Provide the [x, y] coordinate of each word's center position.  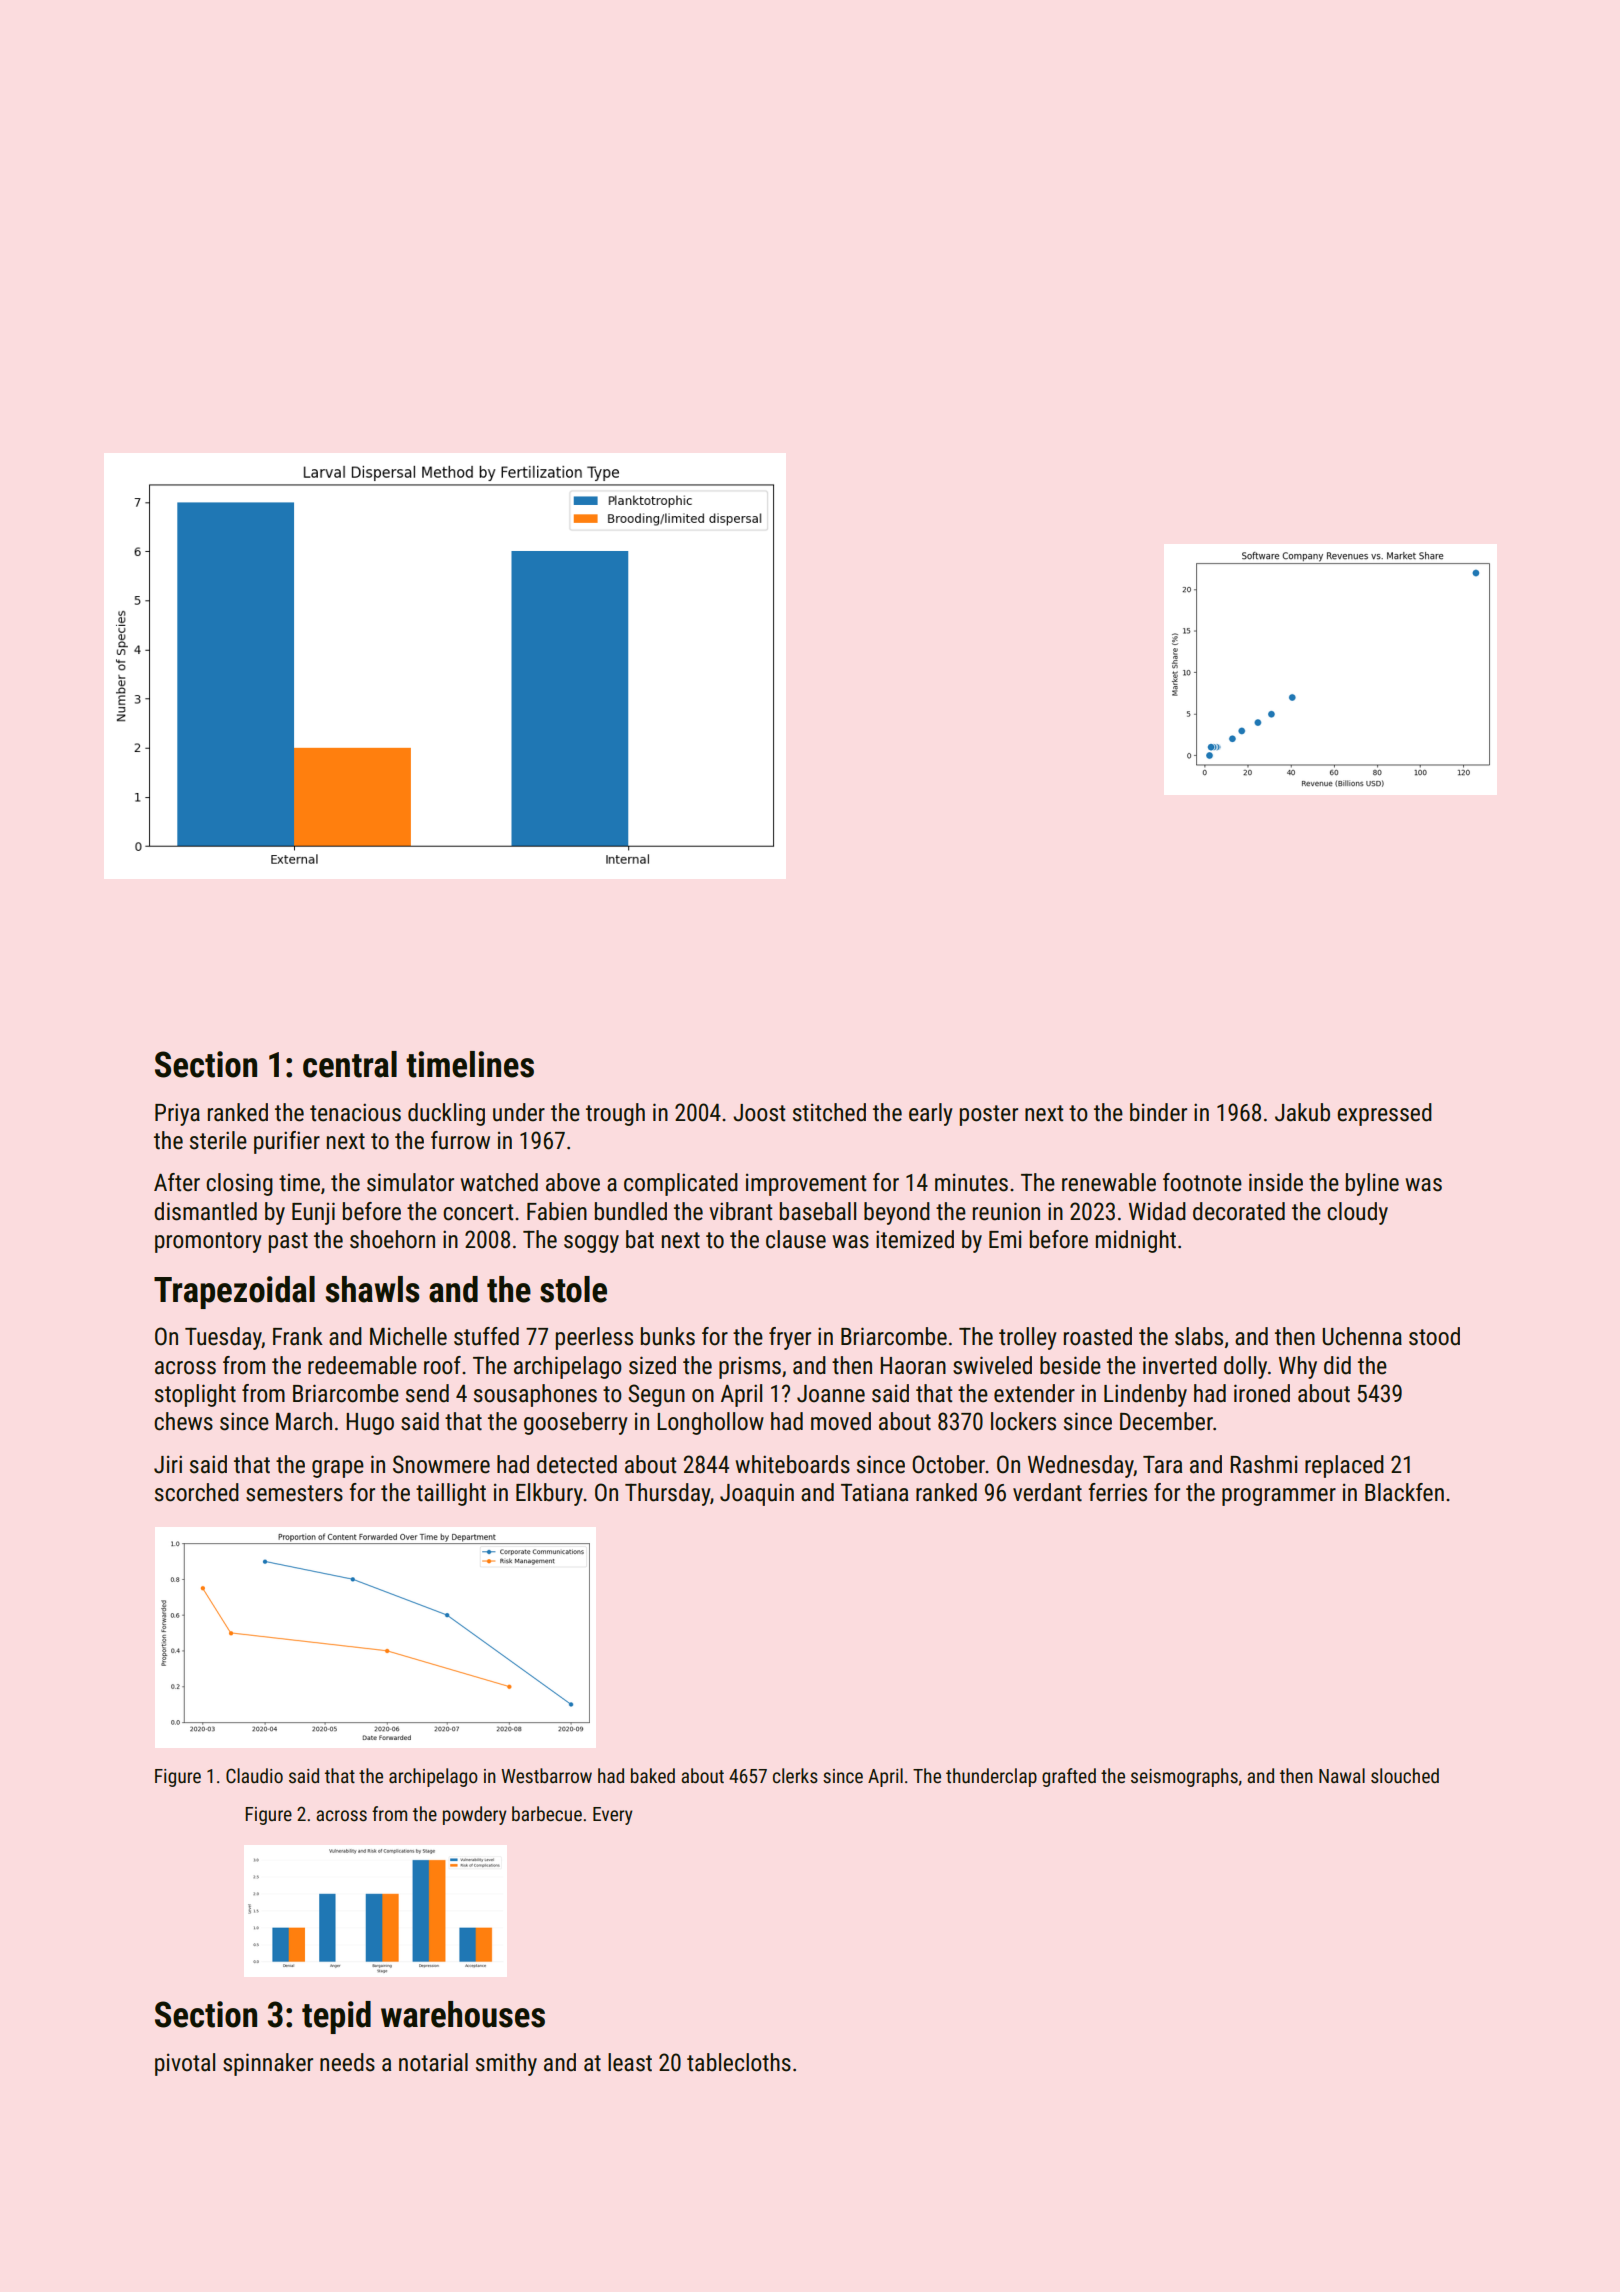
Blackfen [1404, 1492]
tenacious [355, 1112]
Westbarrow [546, 1775]
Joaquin [757, 1494]
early [931, 1114]
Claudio [254, 1775]
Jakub [1302, 1112]
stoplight [195, 1395]
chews [183, 1421]
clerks [795, 1775]
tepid [336, 2017]
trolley [1028, 1338]
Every [613, 1816]
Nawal [1342, 1775]
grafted [1069, 1777]
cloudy [1357, 1213]
